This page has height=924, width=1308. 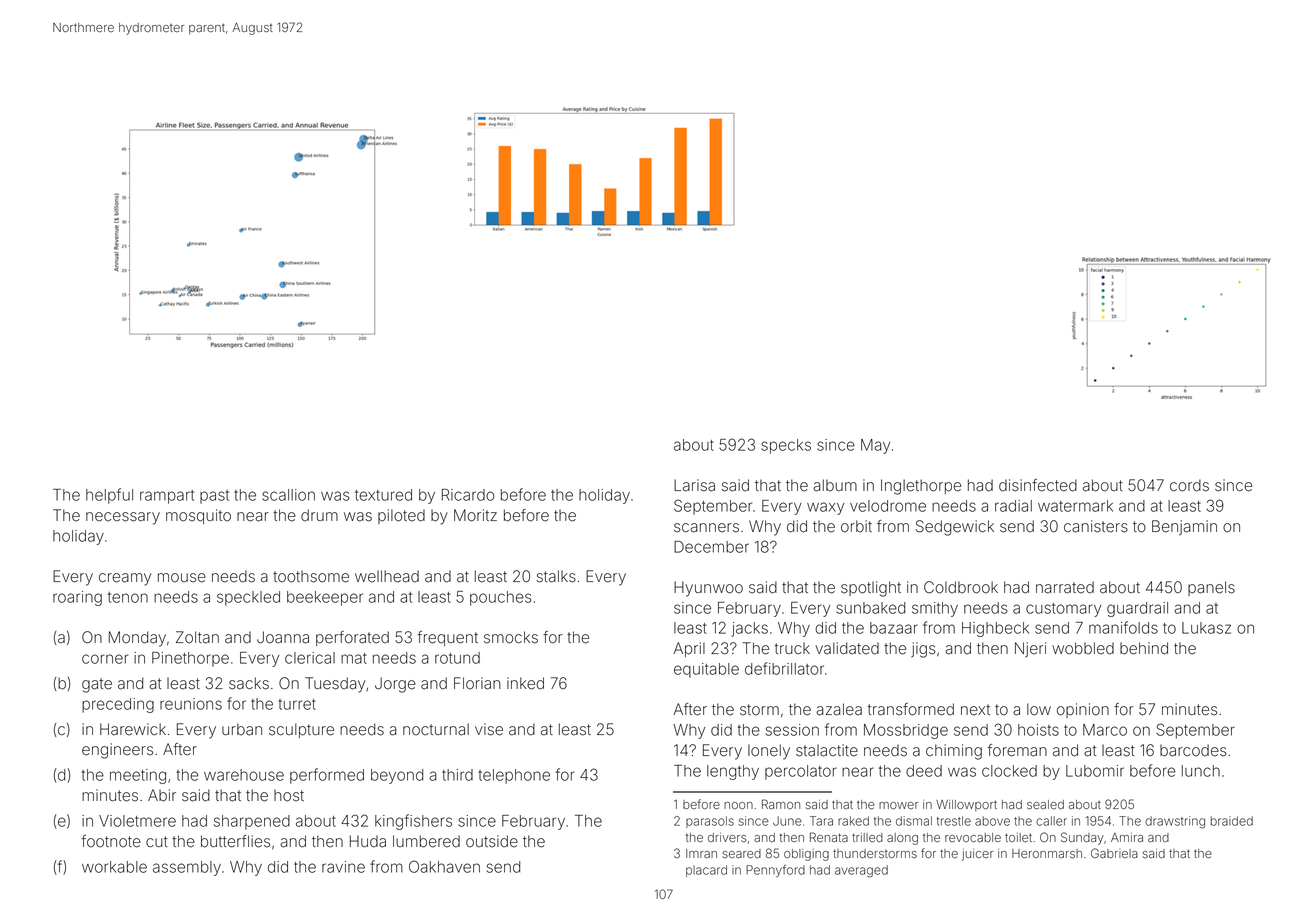 I want to click on deed, so click(x=924, y=771).
